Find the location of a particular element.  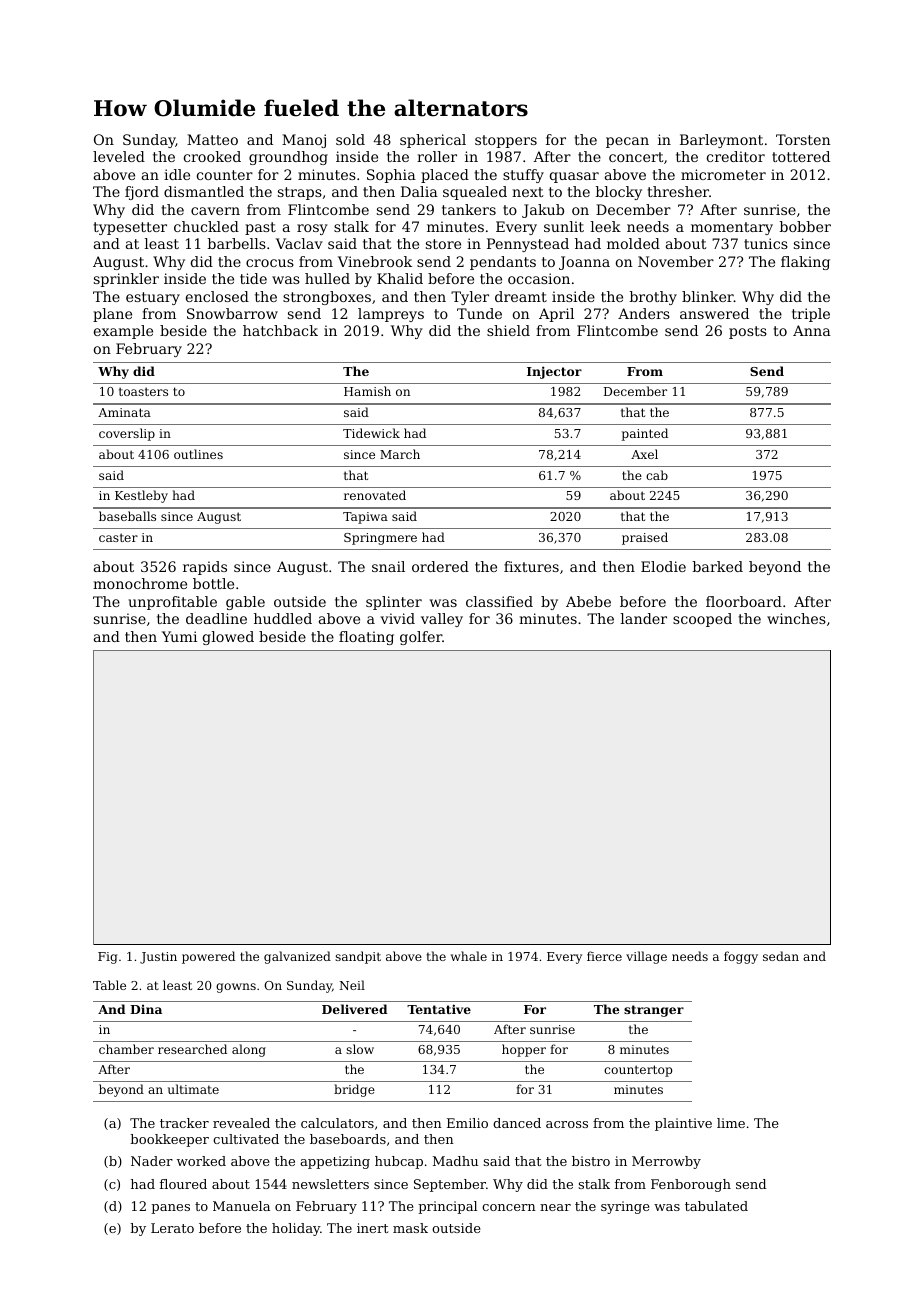

stoppers is located at coordinates (506, 141).
